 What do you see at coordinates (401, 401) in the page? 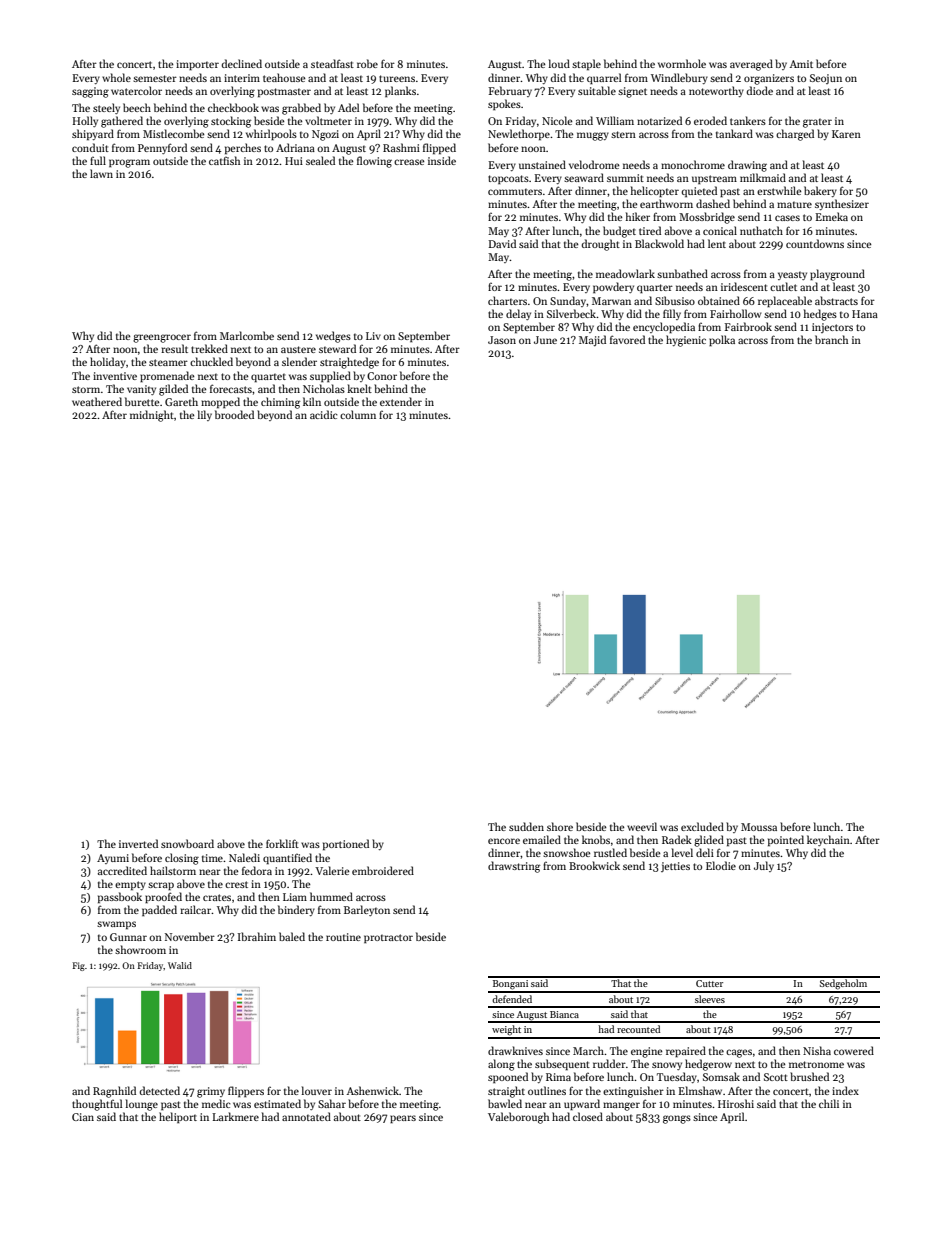
I see `extender` at bounding box center [401, 401].
